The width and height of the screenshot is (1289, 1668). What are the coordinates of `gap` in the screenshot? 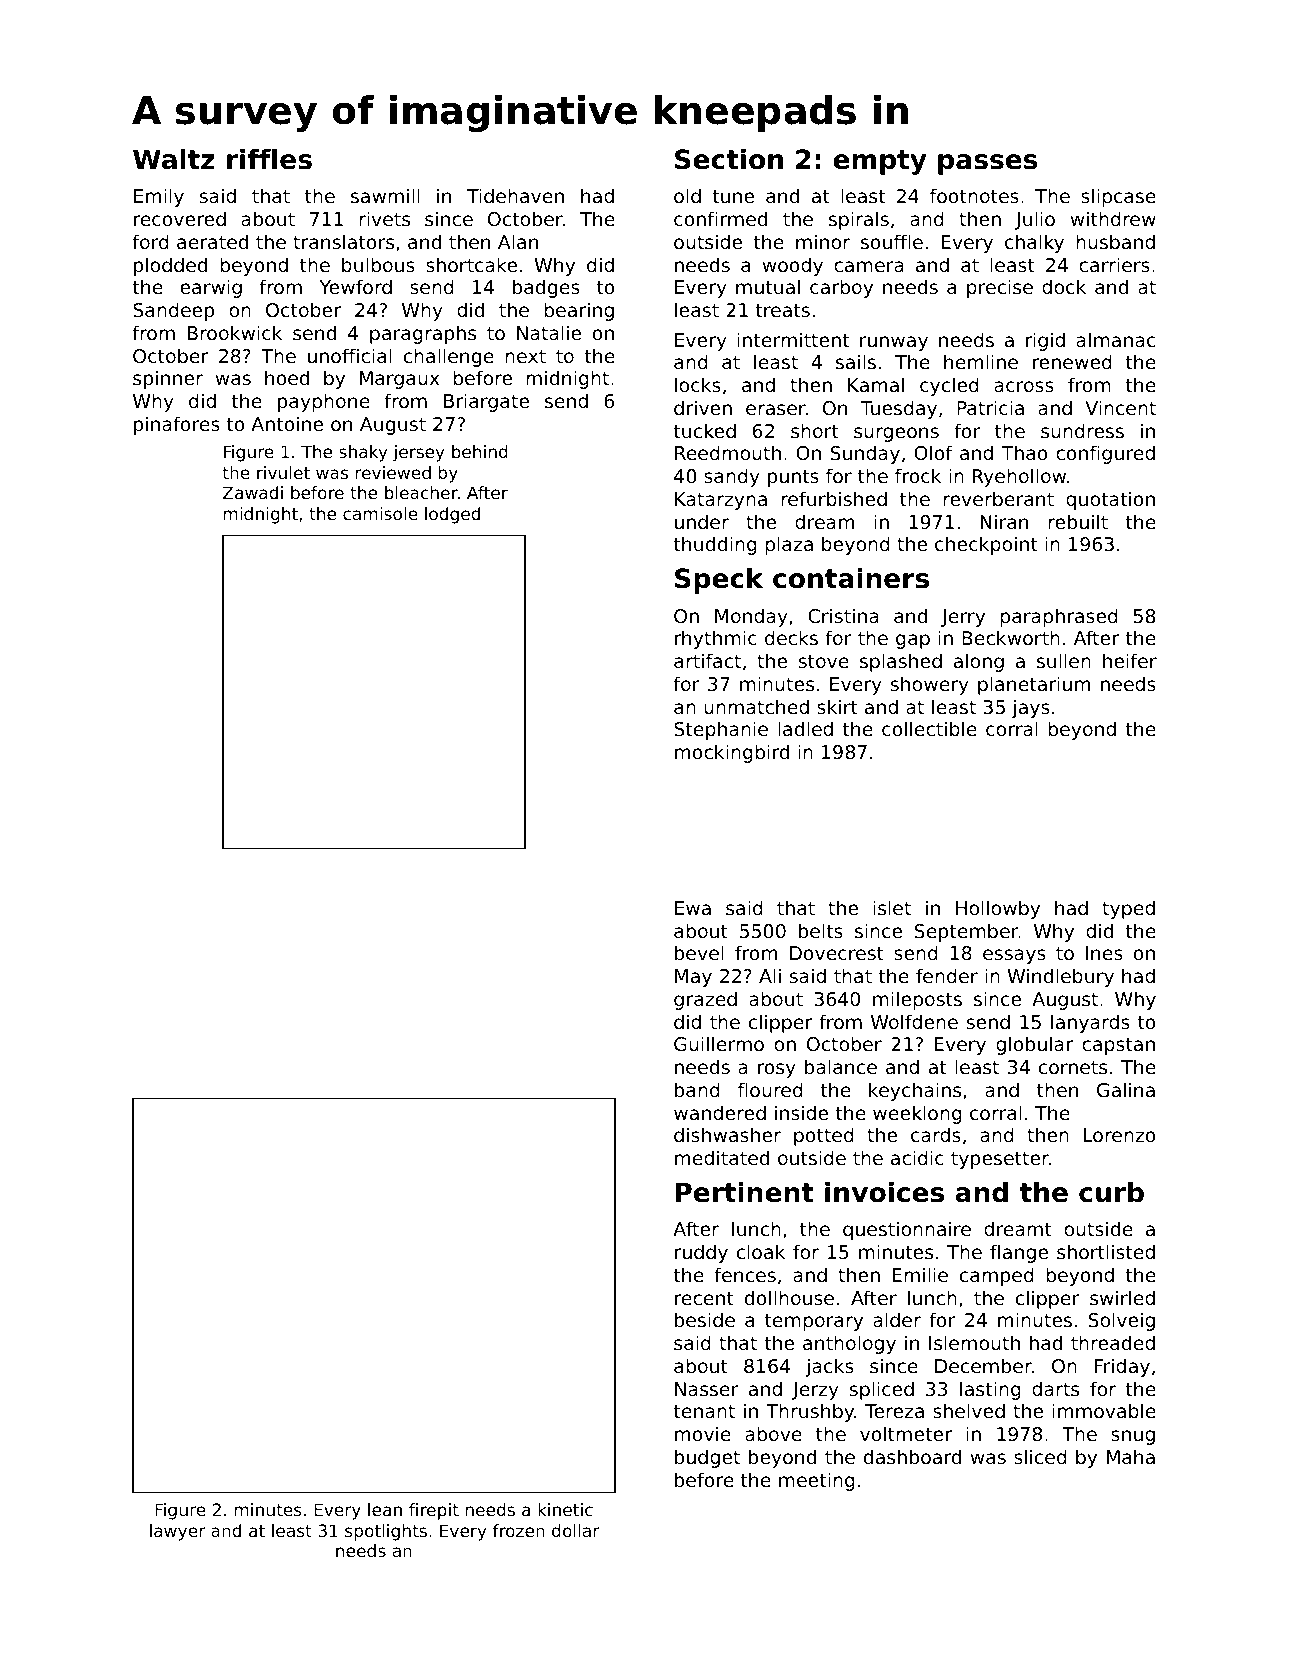 It's located at (913, 641).
